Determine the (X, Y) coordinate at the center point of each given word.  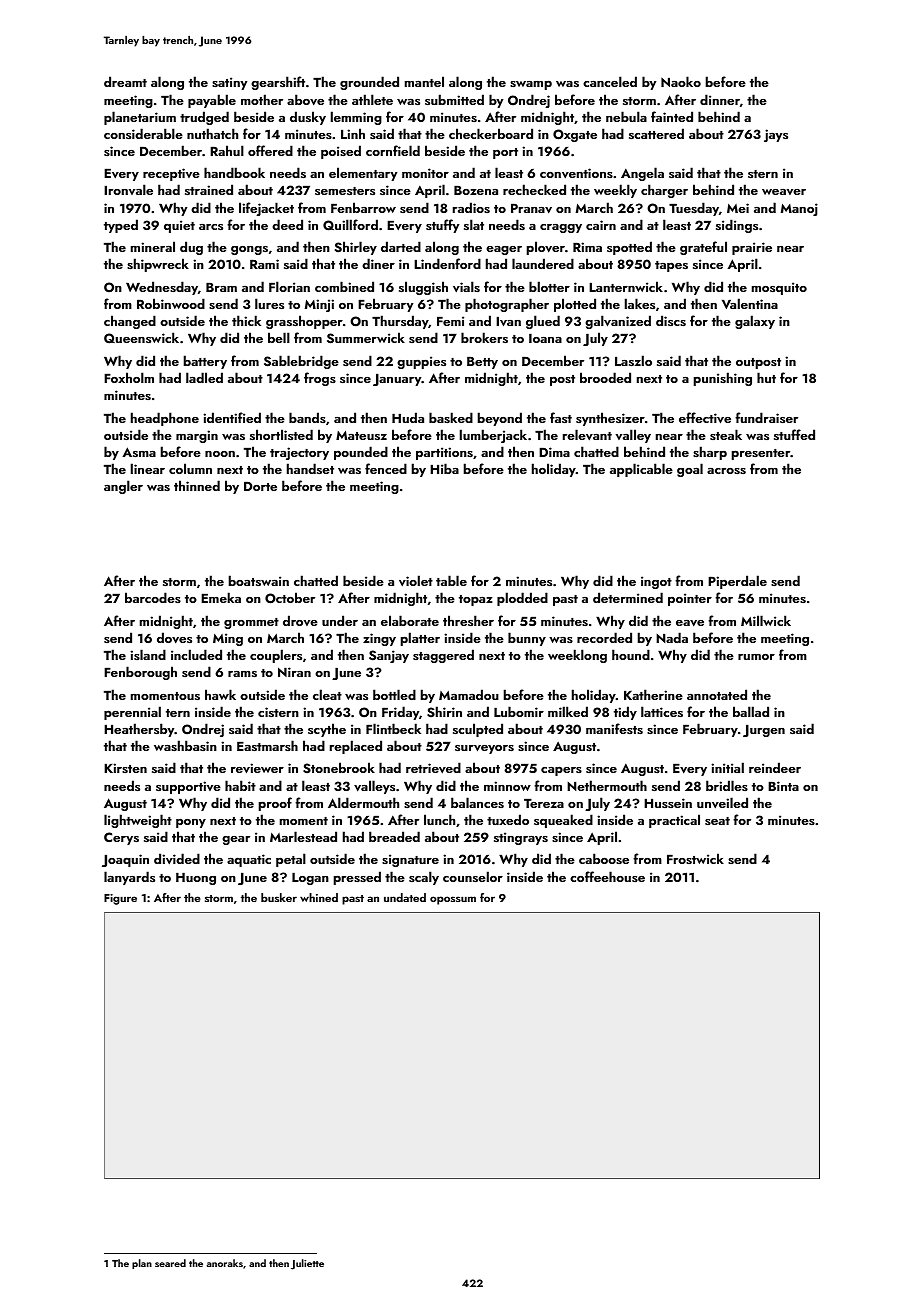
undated (405, 897)
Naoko (681, 81)
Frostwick (695, 858)
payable (212, 101)
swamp (531, 85)
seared (170, 1263)
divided (177, 858)
